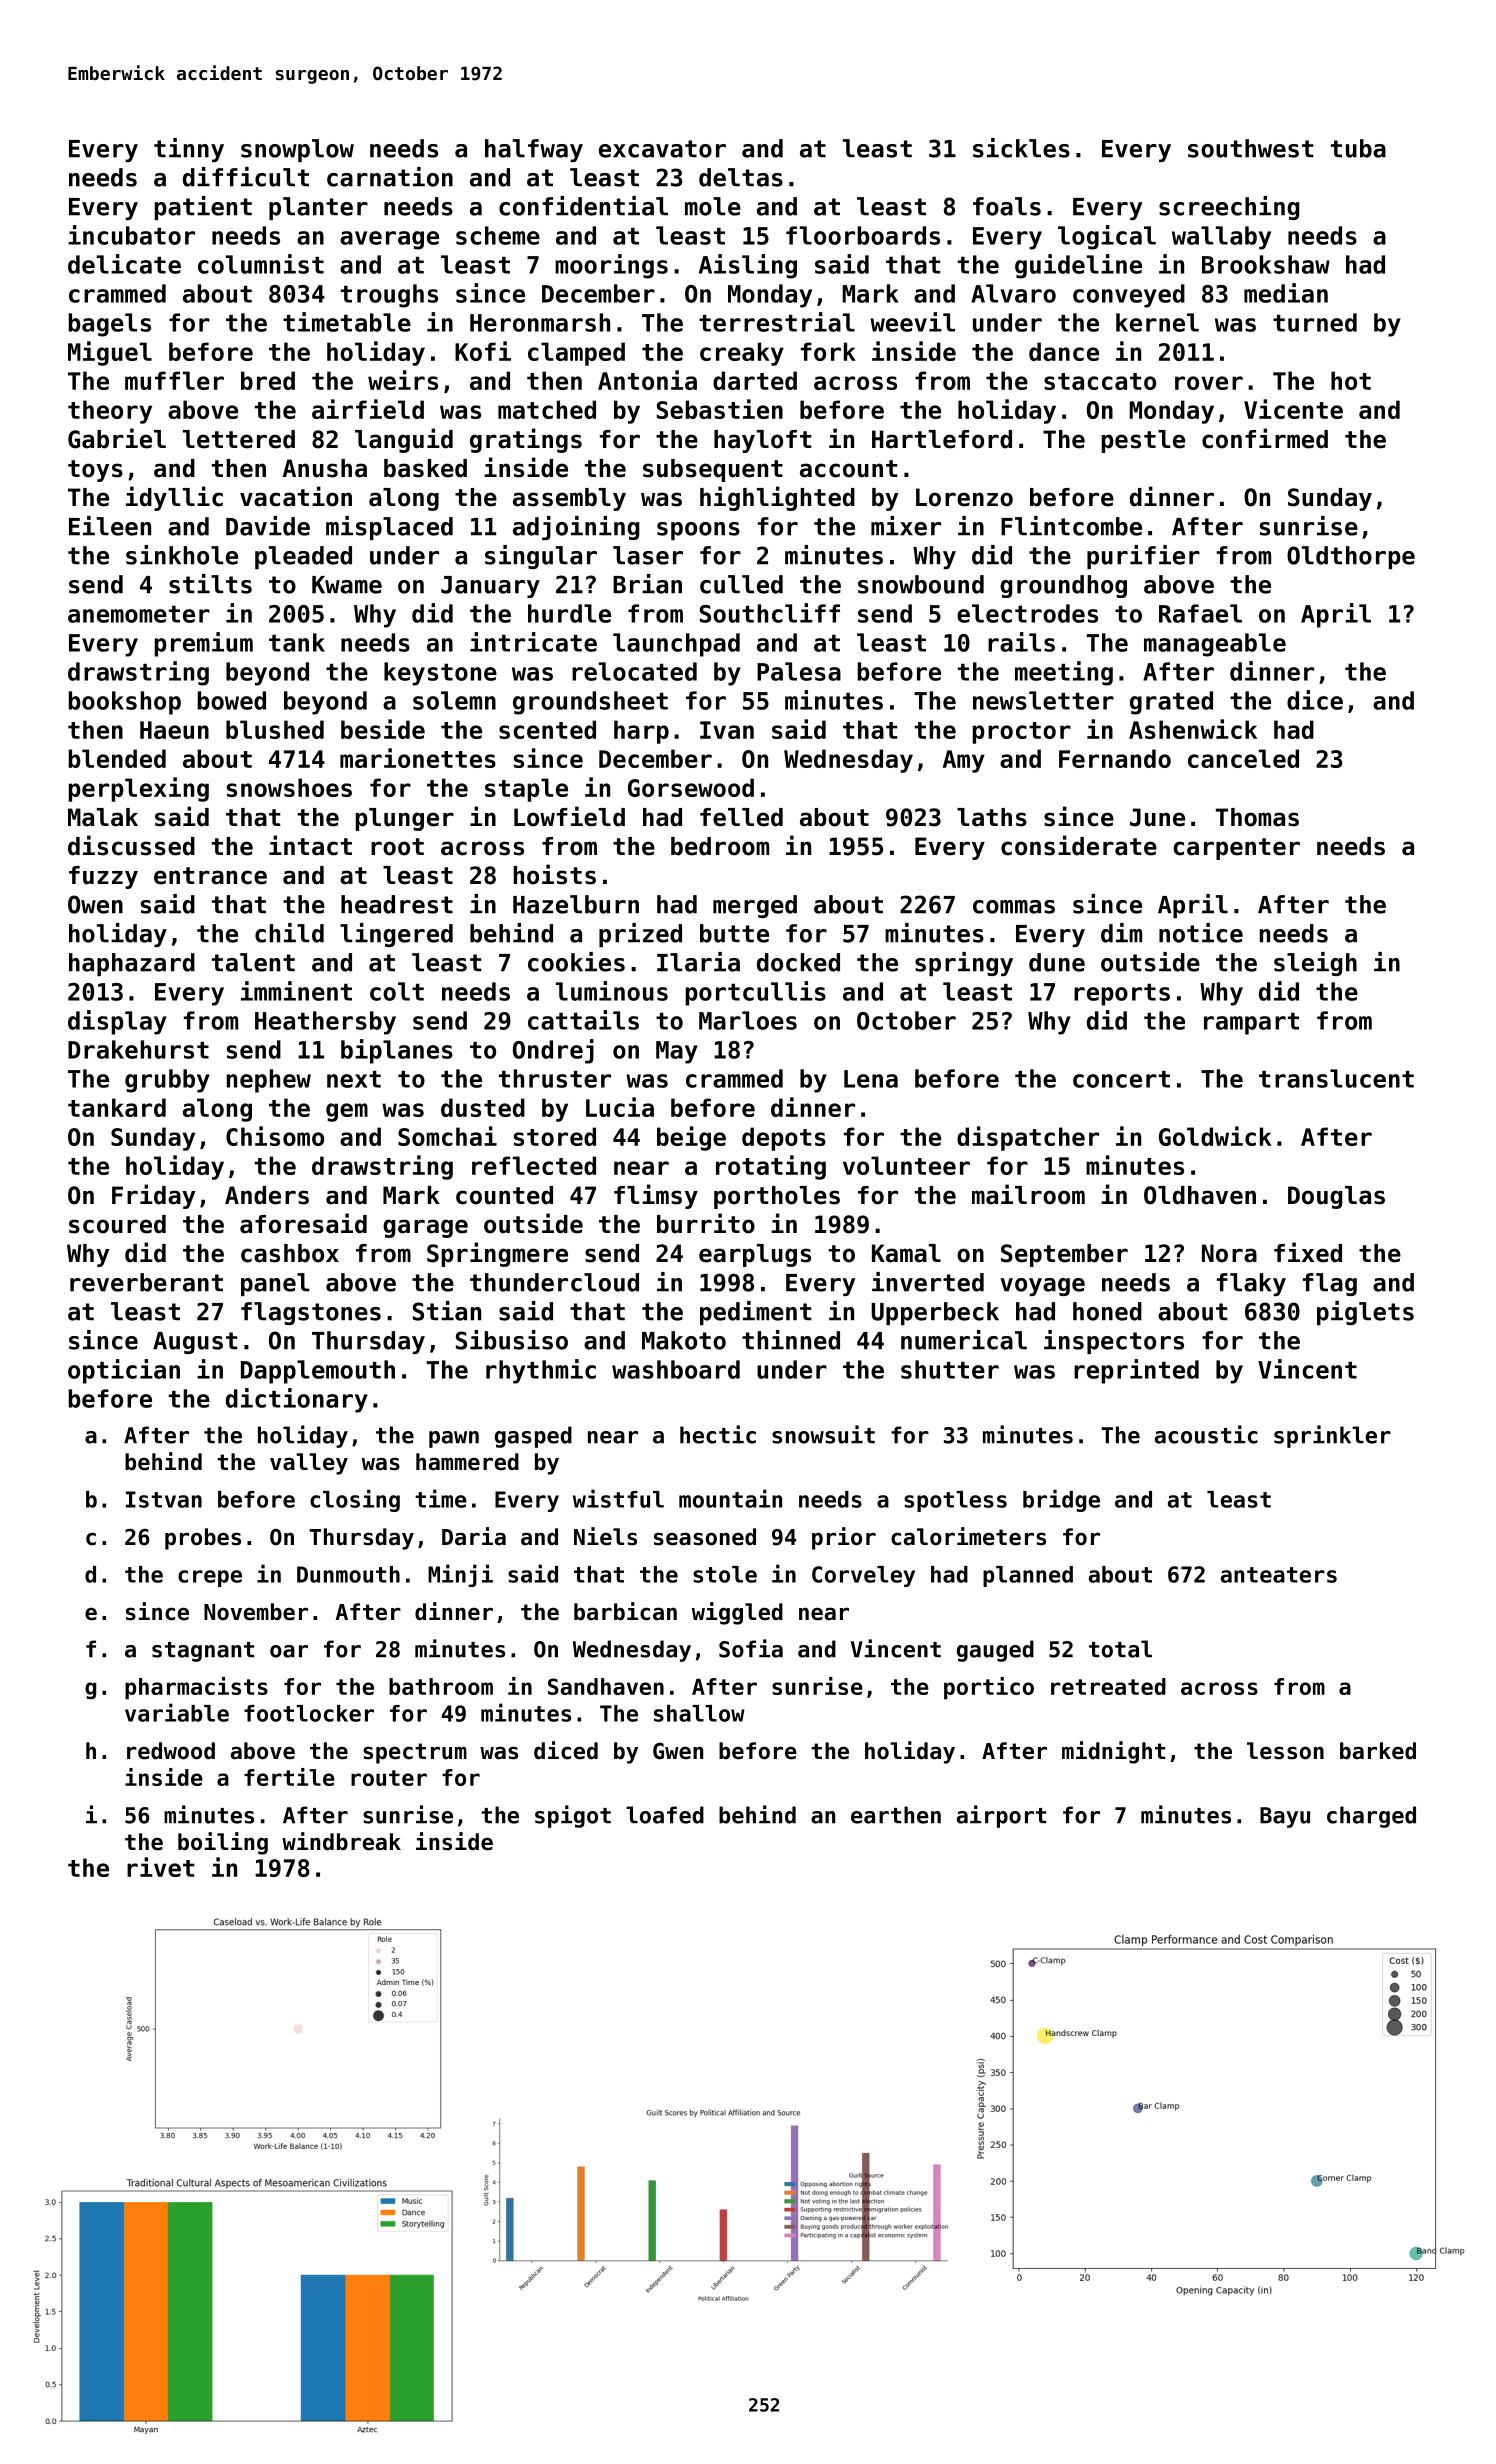  I want to click on rampart, so click(1251, 1024).
